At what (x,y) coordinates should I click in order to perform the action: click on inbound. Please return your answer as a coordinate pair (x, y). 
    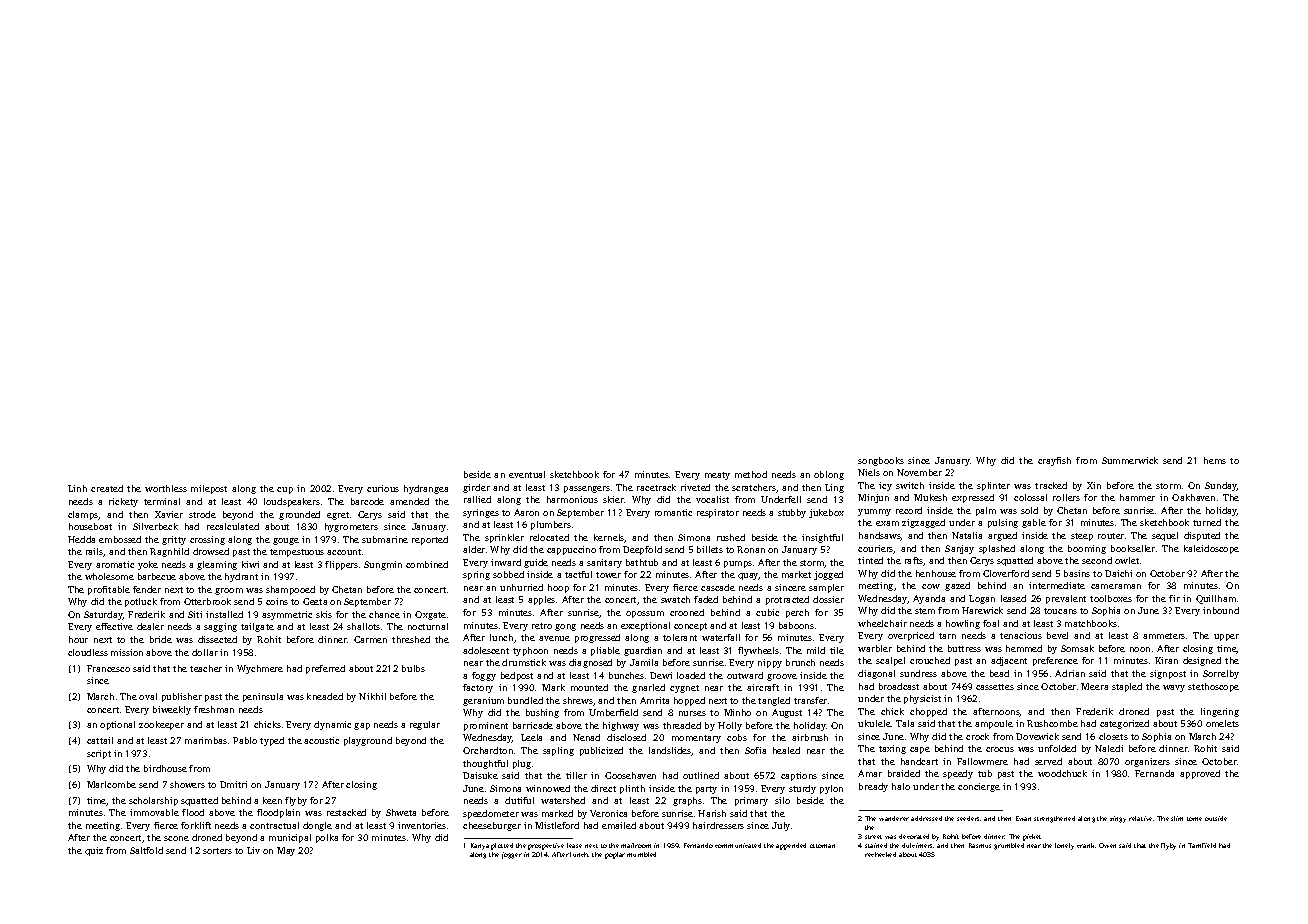
    Looking at the image, I should click on (1221, 610).
